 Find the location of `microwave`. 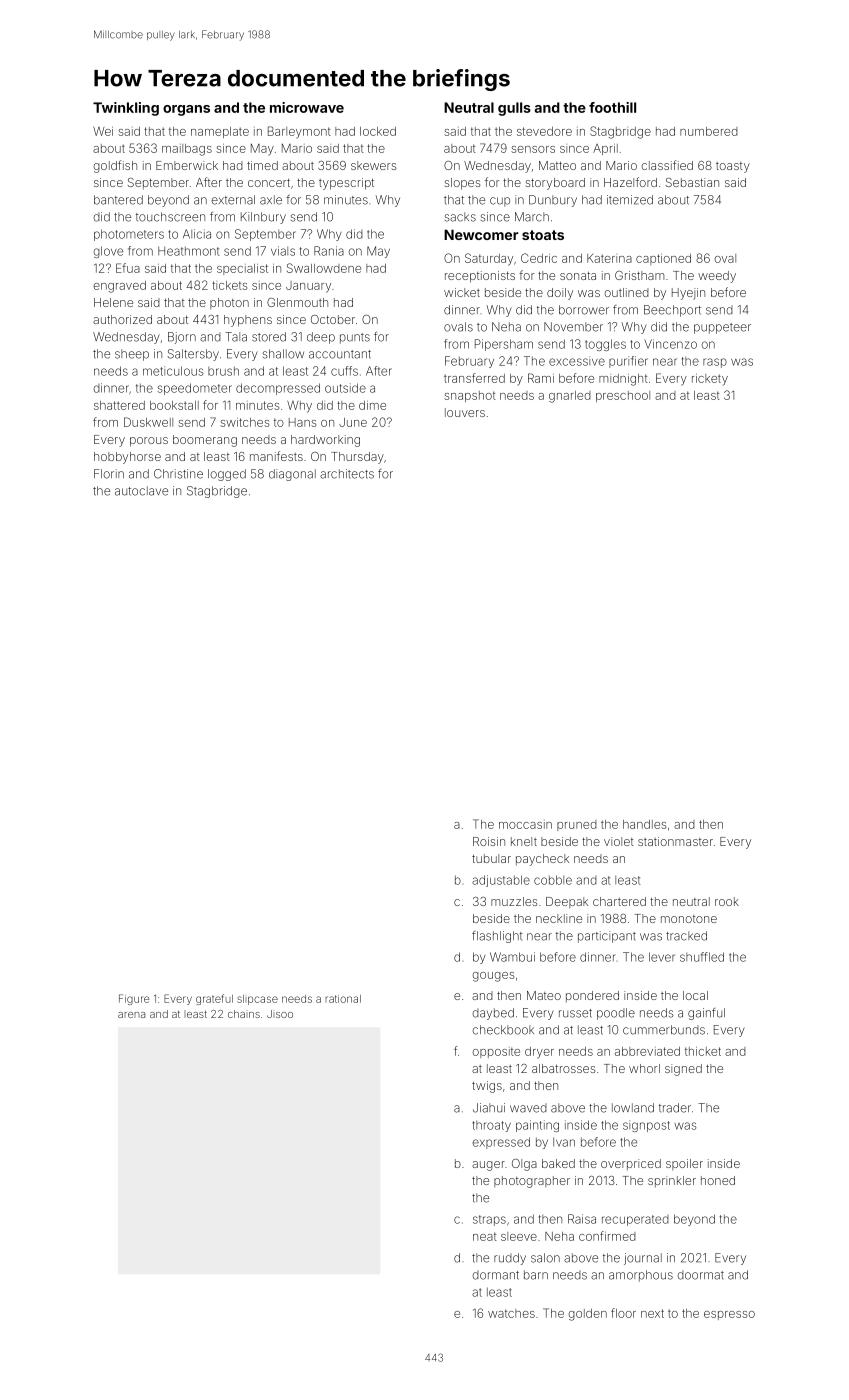

microwave is located at coordinates (307, 107).
